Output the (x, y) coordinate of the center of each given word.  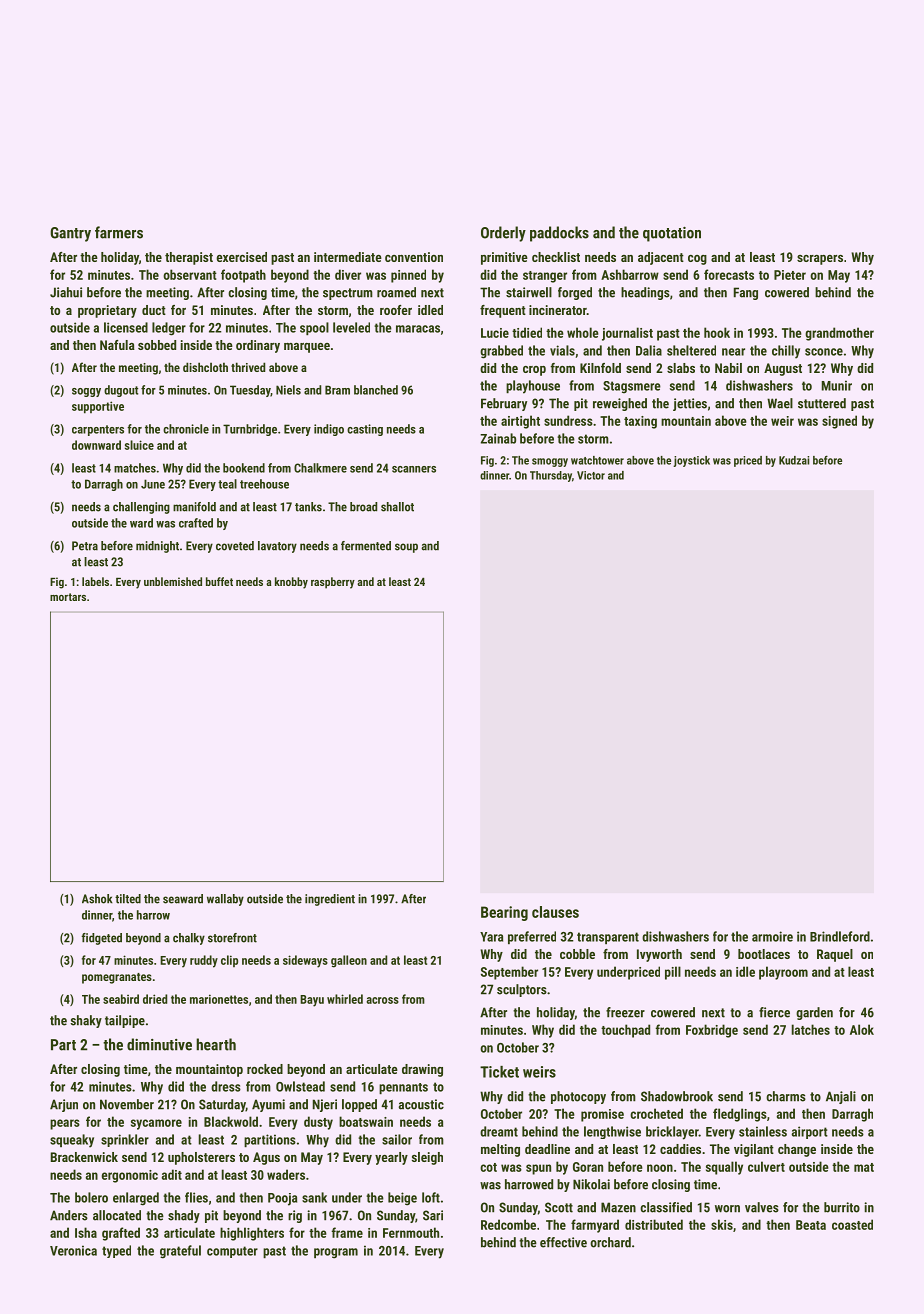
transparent (608, 938)
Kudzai (794, 460)
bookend (244, 468)
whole (583, 332)
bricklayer (672, 1133)
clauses (555, 912)
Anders (69, 1215)
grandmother (839, 334)
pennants (403, 1088)
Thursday (551, 476)
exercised (242, 257)
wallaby (225, 900)
